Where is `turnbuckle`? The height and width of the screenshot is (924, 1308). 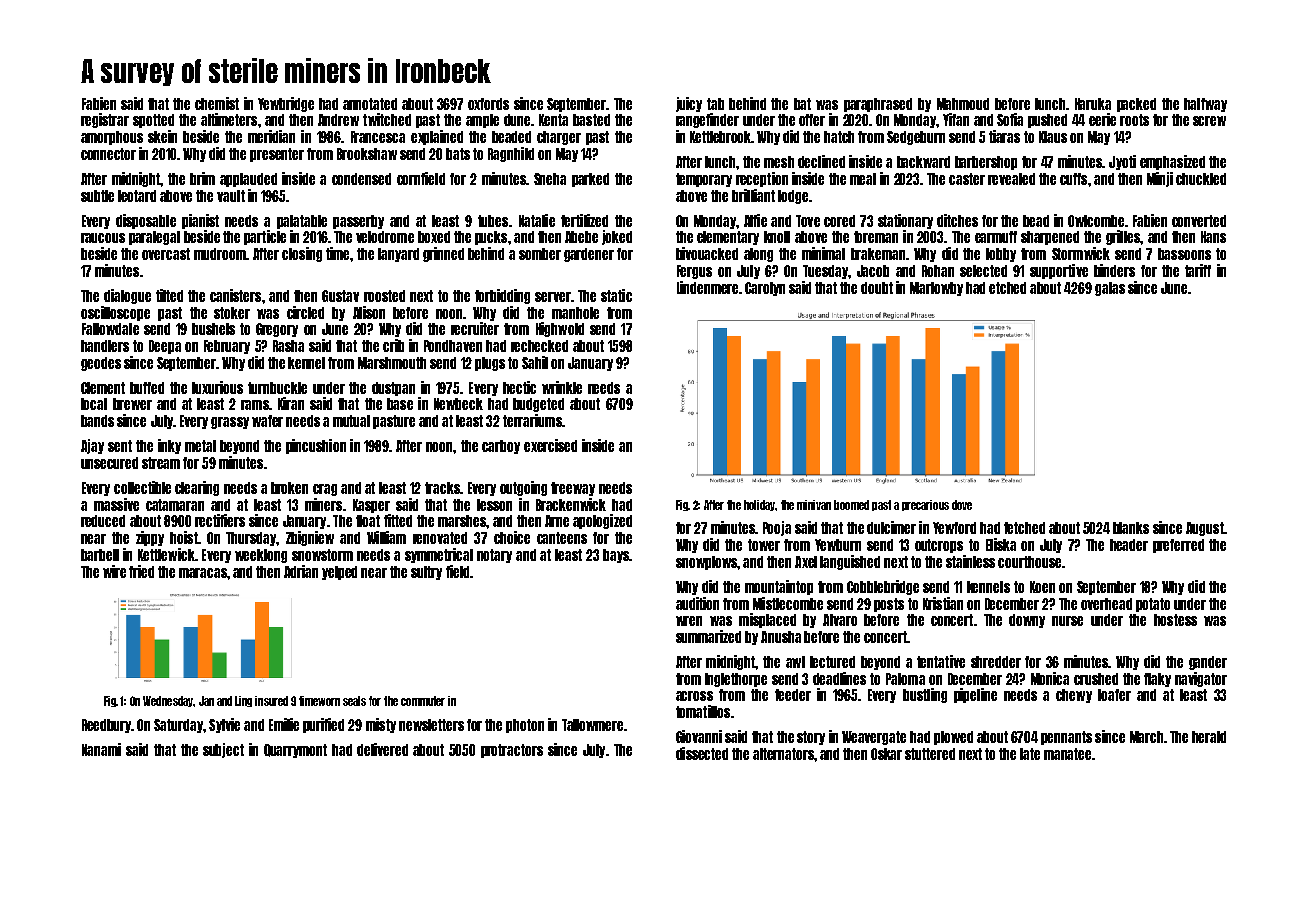
turnbuckle is located at coordinates (277, 388).
